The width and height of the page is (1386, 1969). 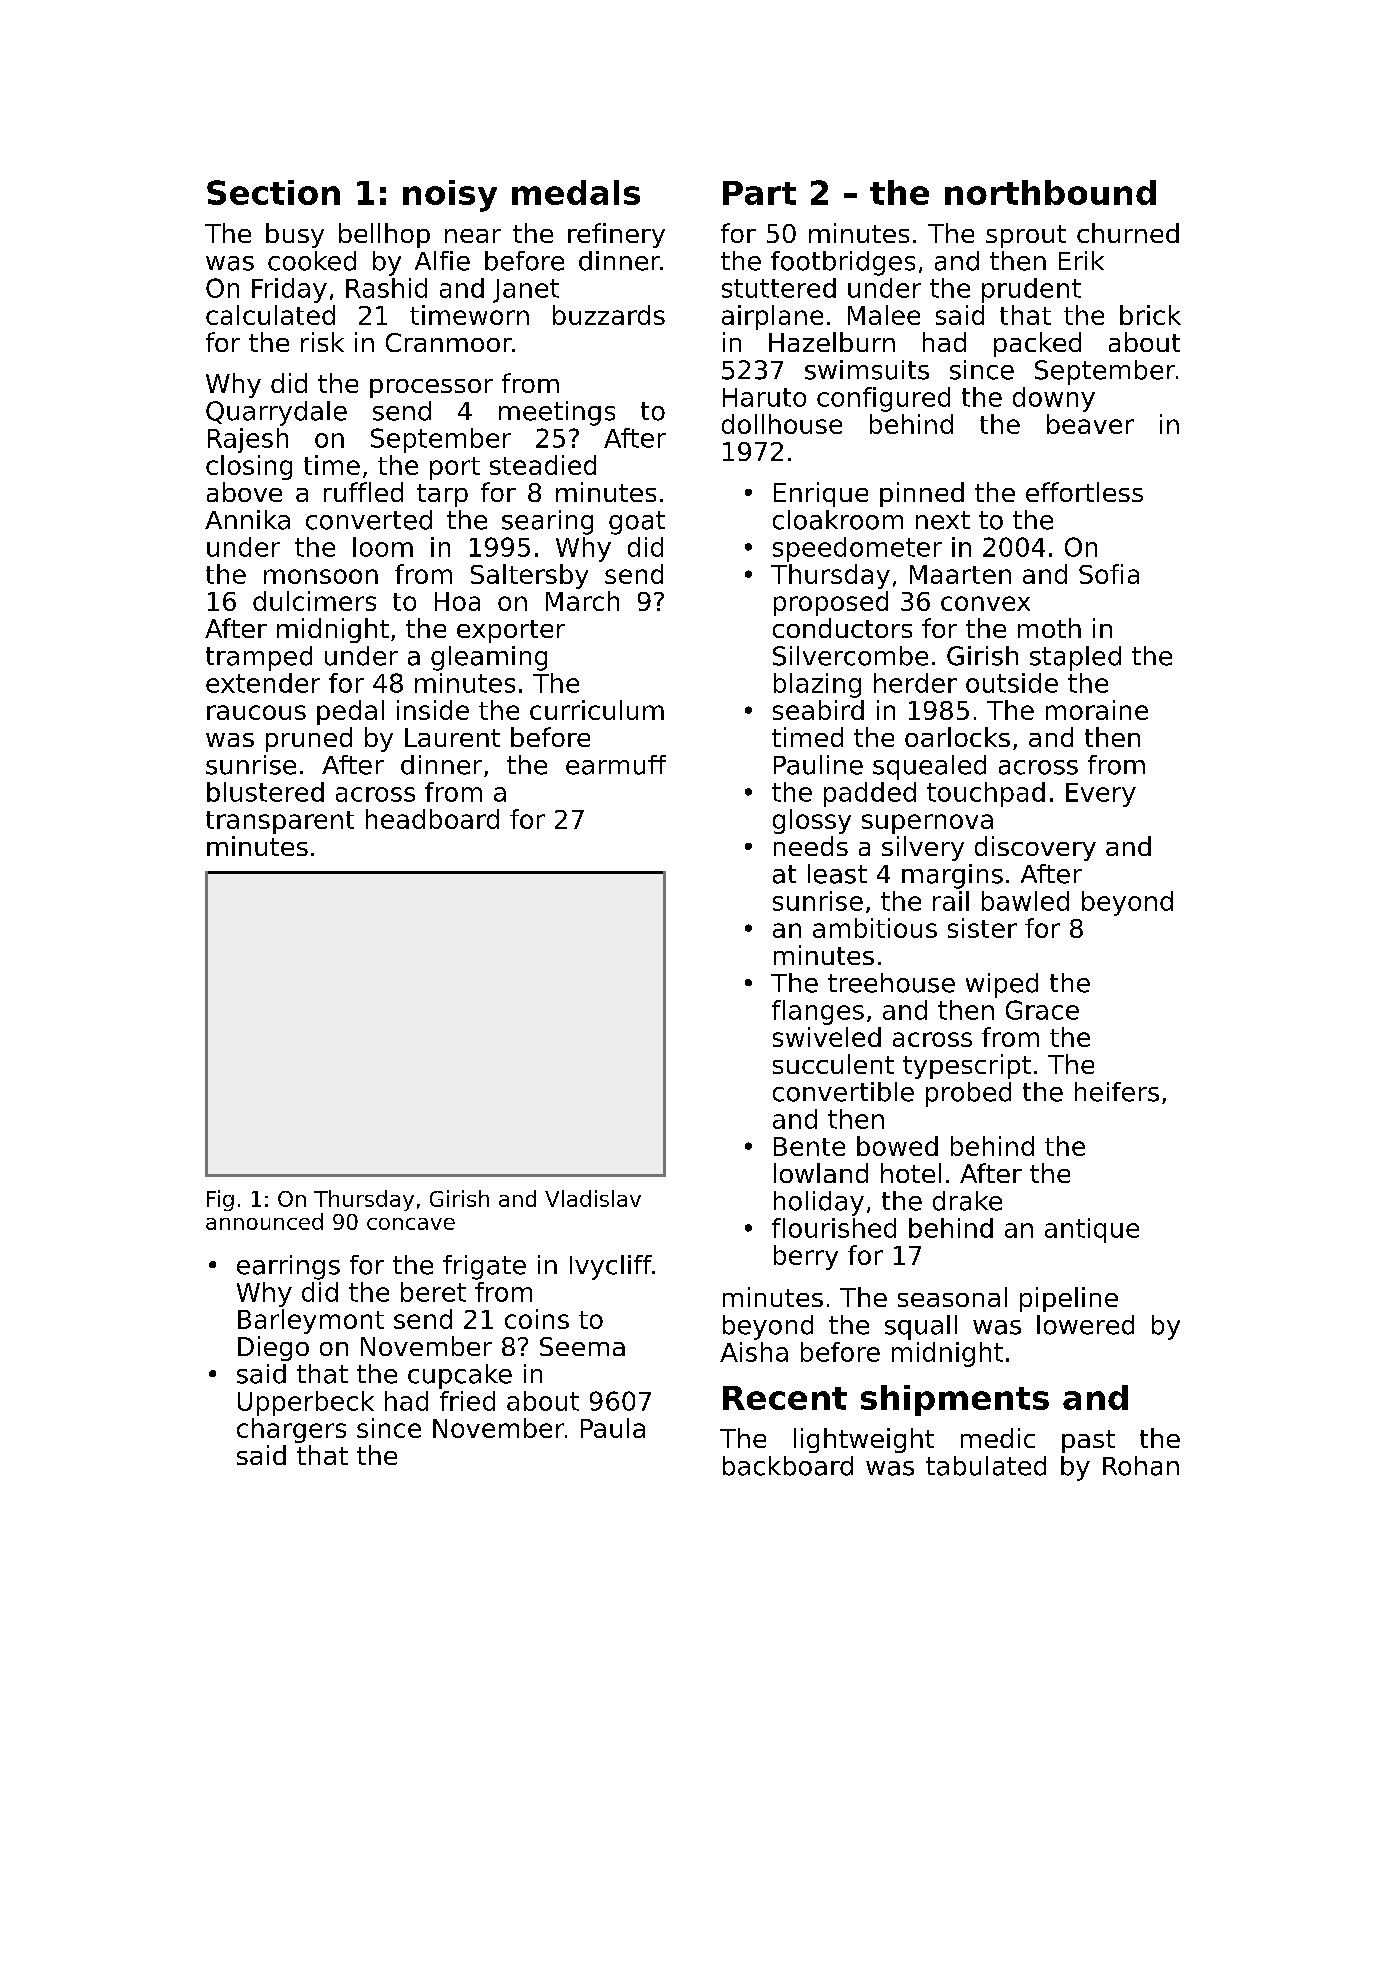 What do you see at coordinates (291, 1430) in the page?
I see `chargers` at bounding box center [291, 1430].
